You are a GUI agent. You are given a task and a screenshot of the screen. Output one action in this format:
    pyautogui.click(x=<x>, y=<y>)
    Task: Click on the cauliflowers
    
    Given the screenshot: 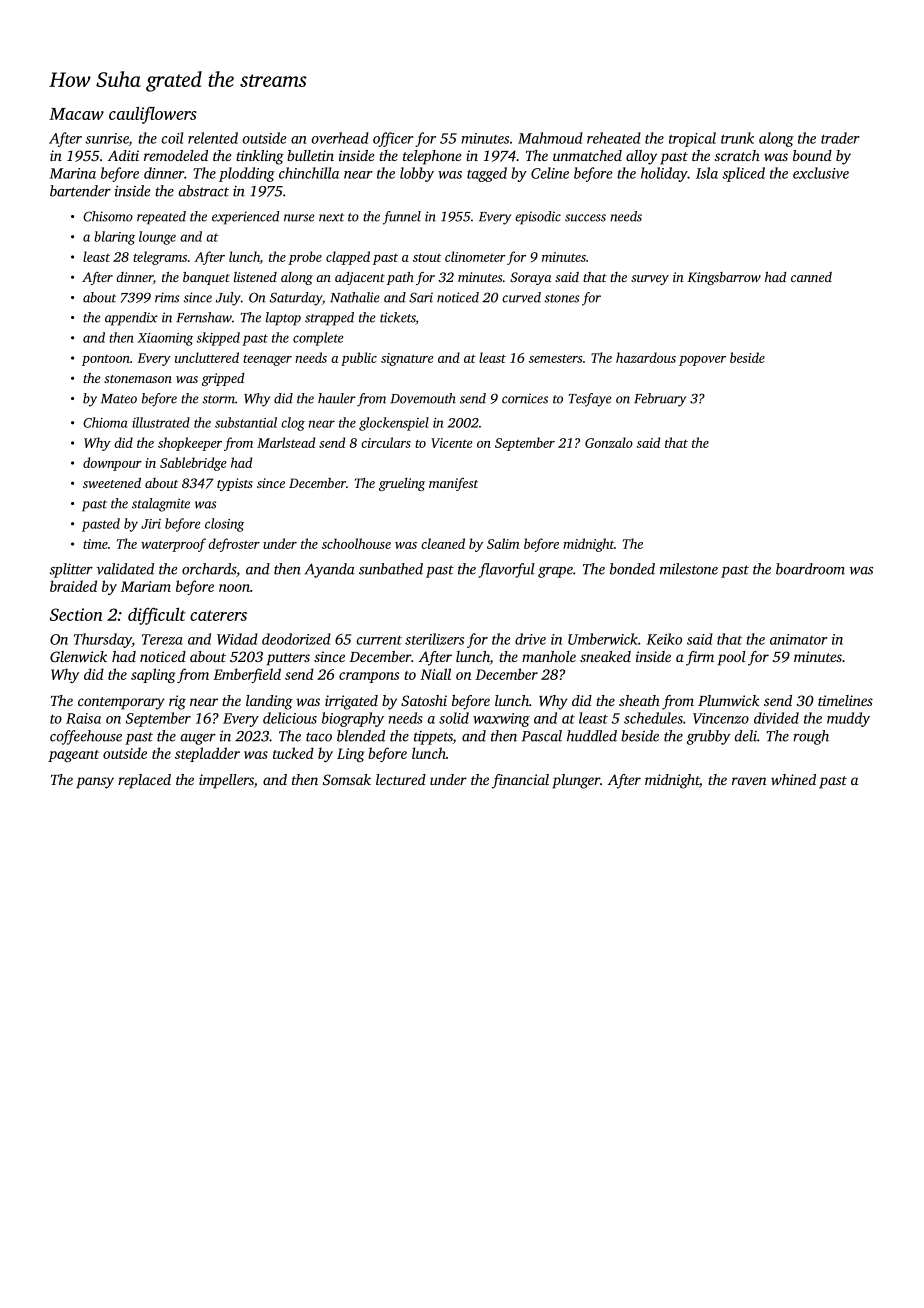 What is the action you would take?
    pyautogui.click(x=153, y=115)
